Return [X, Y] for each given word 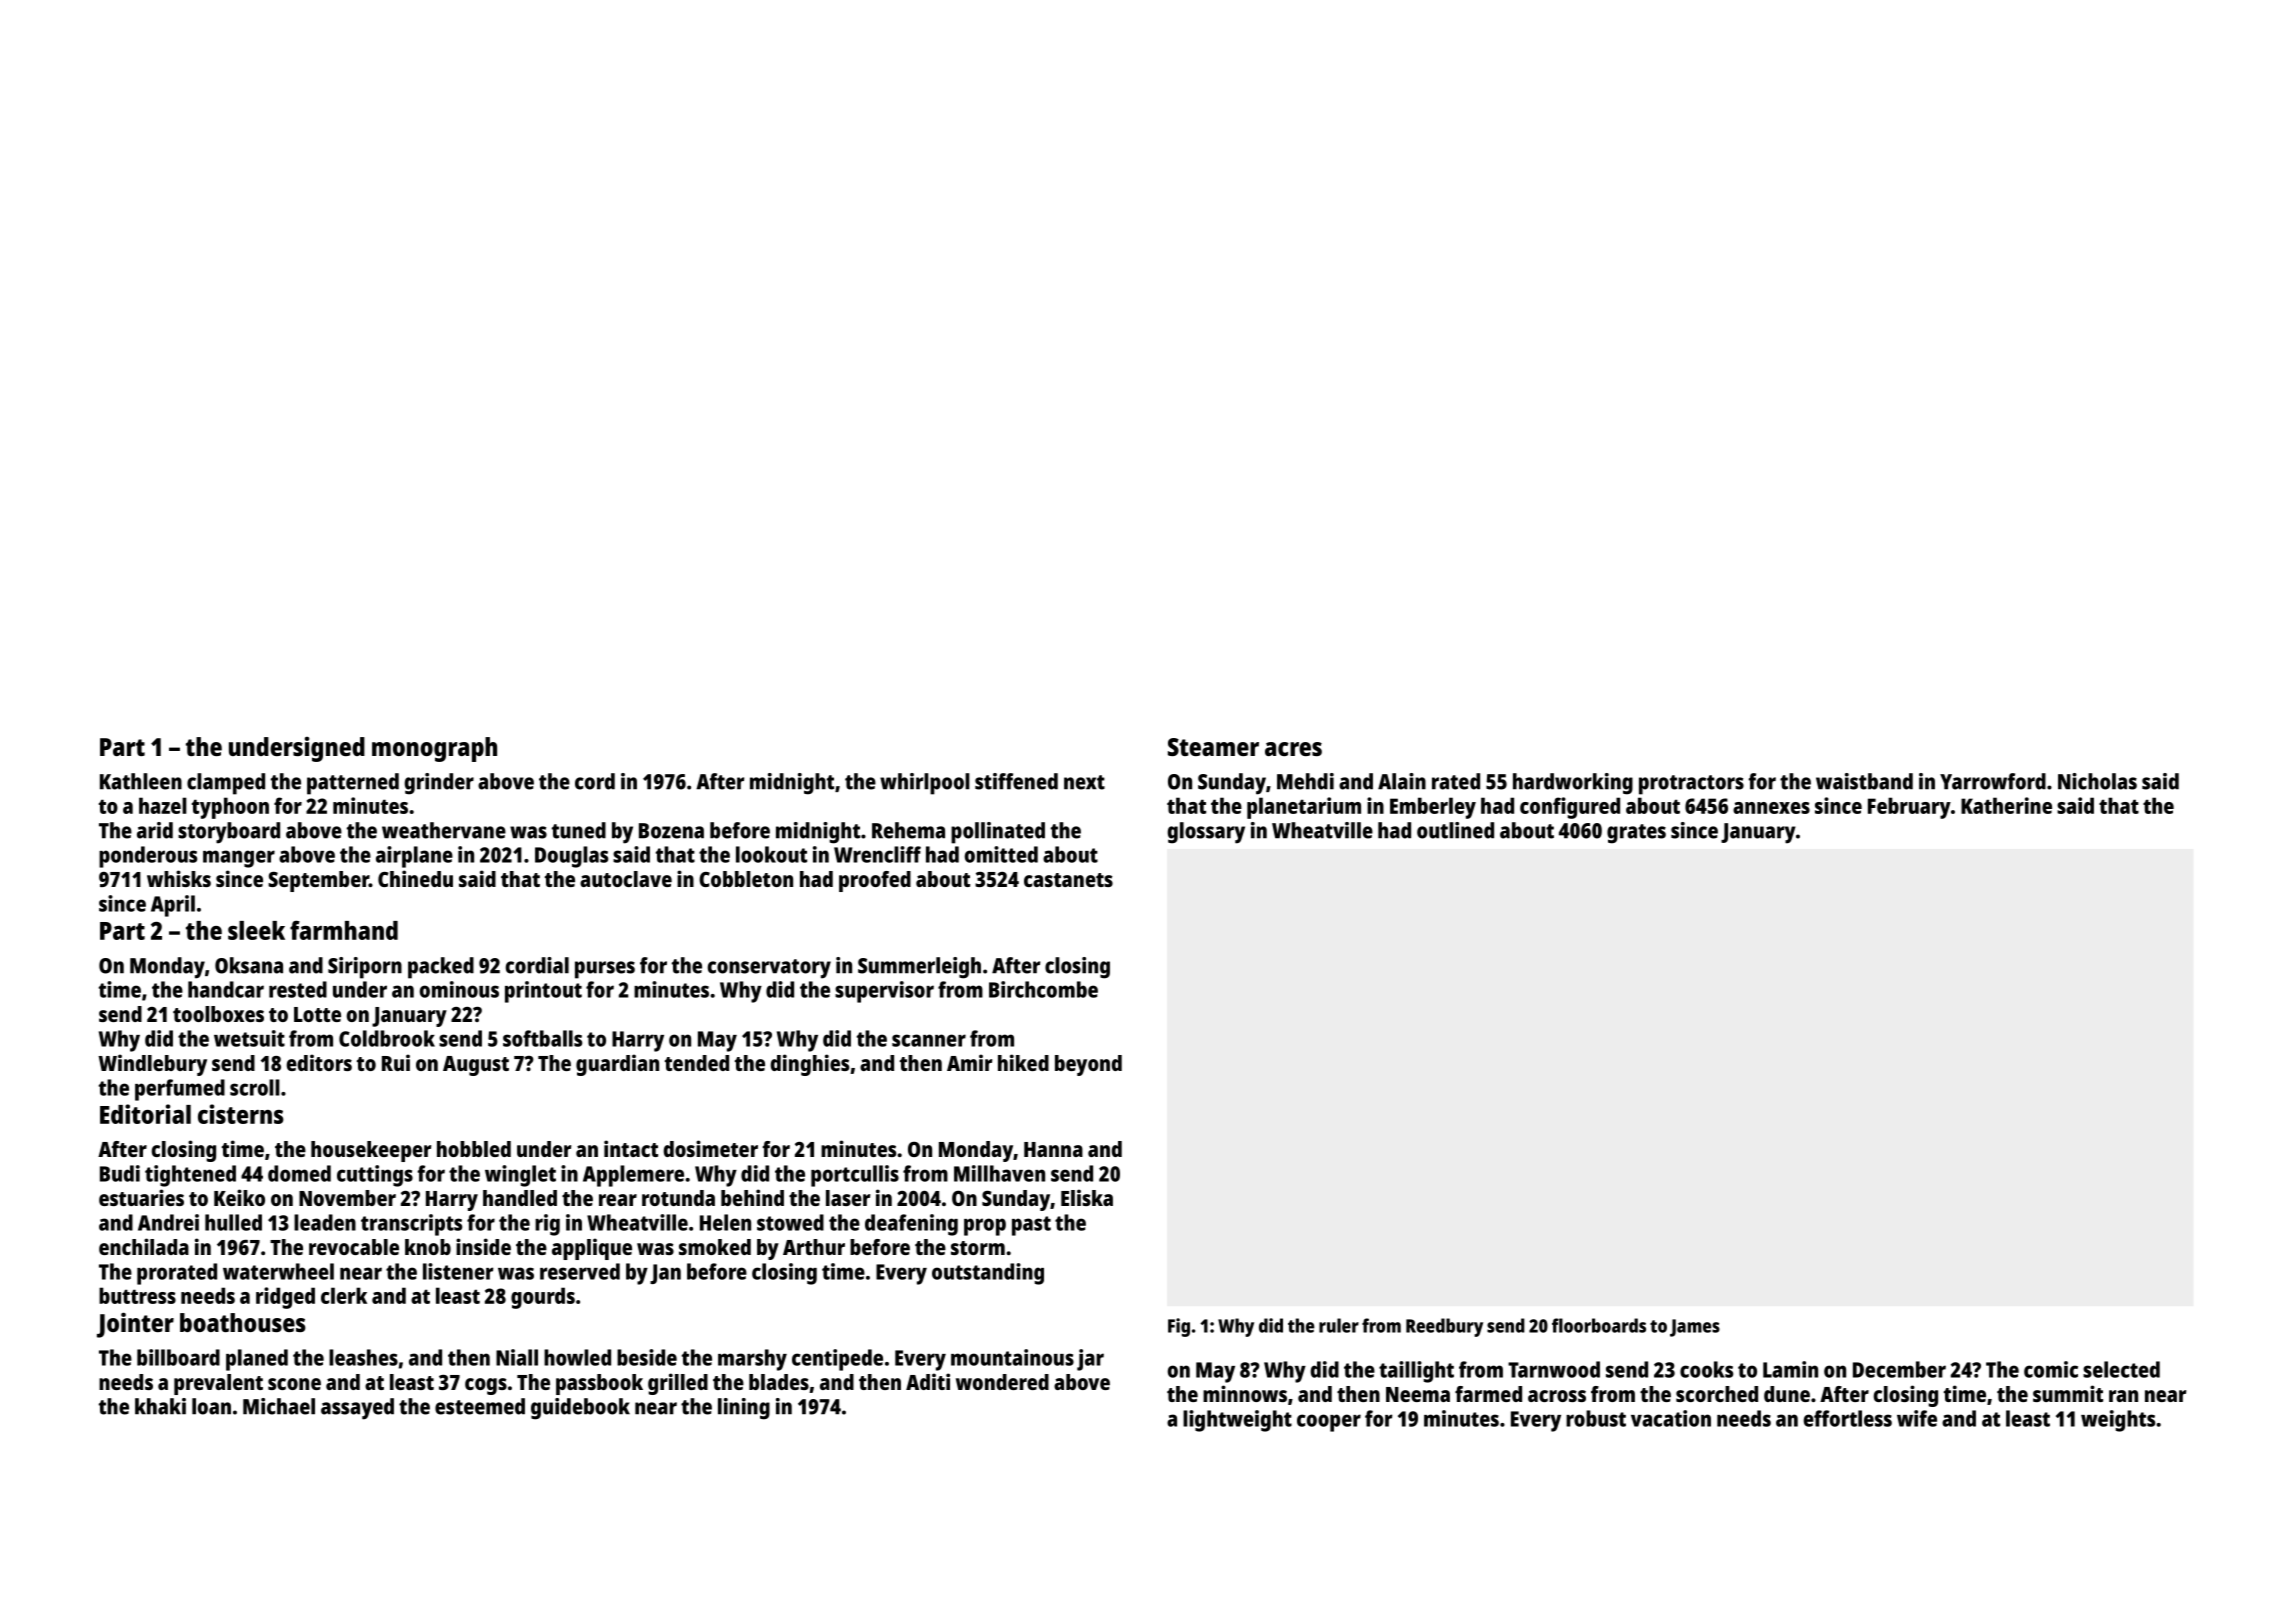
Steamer [1213, 747]
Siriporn [365, 968]
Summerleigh [919, 968]
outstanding [988, 1274]
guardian [617, 1065]
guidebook [580, 1409]
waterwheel [278, 1271]
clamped [226, 784]
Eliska [1087, 1197]
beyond [1088, 1065]
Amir [969, 1062]
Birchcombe [1043, 989]
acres [1293, 749]
